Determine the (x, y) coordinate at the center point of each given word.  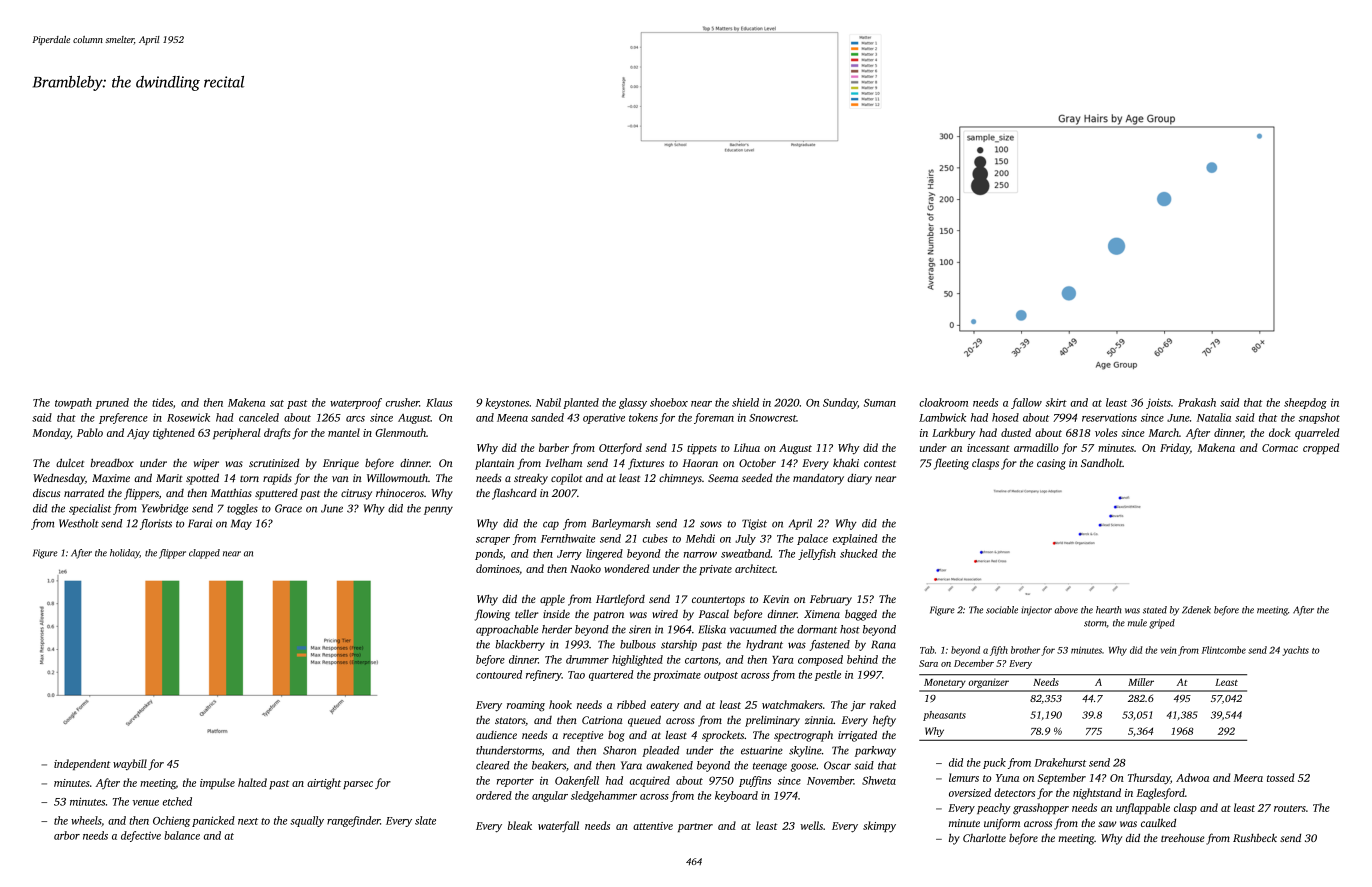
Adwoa (1192, 777)
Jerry (569, 555)
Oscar (837, 765)
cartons (701, 660)
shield (745, 402)
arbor (67, 835)
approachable (507, 630)
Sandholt (1102, 462)
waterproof (356, 403)
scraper (493, 541)
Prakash (1197, 402)
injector (1036, 611)
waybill (130, 764)
